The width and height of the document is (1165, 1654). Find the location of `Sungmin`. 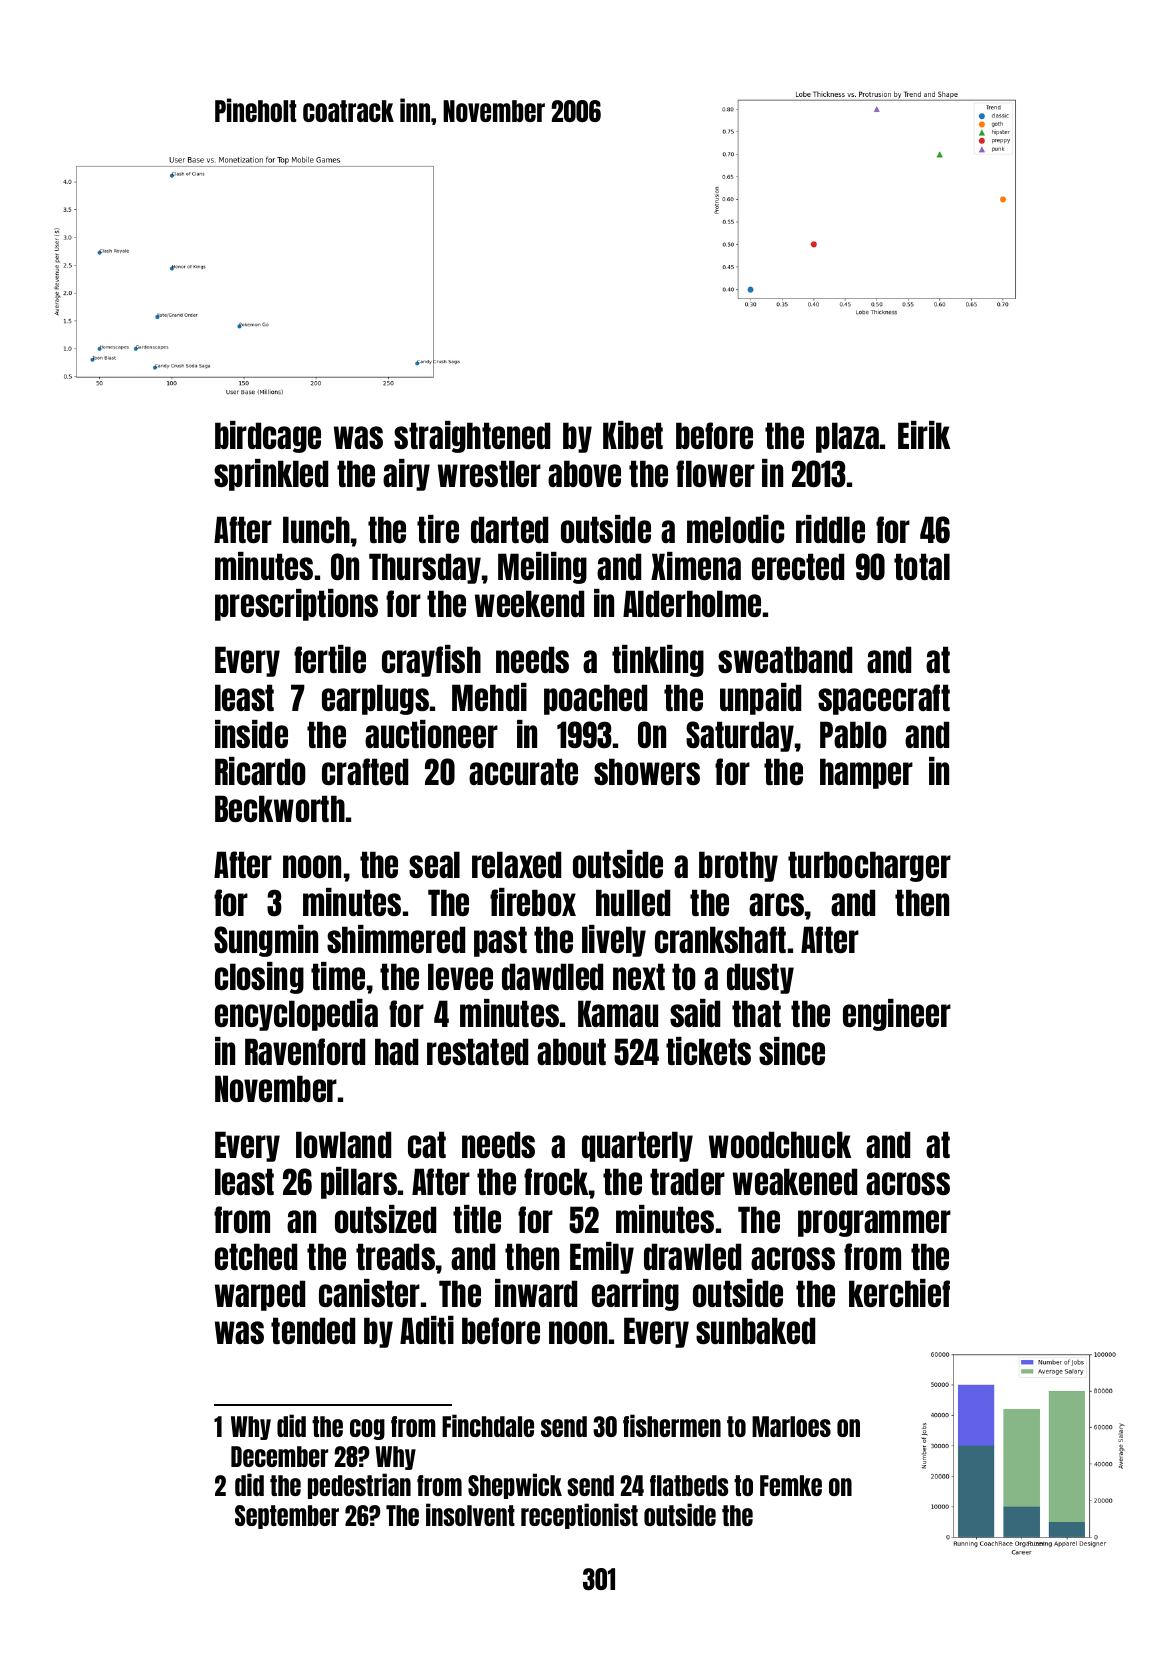

Sungmin is located at coordinates (266, 941).
